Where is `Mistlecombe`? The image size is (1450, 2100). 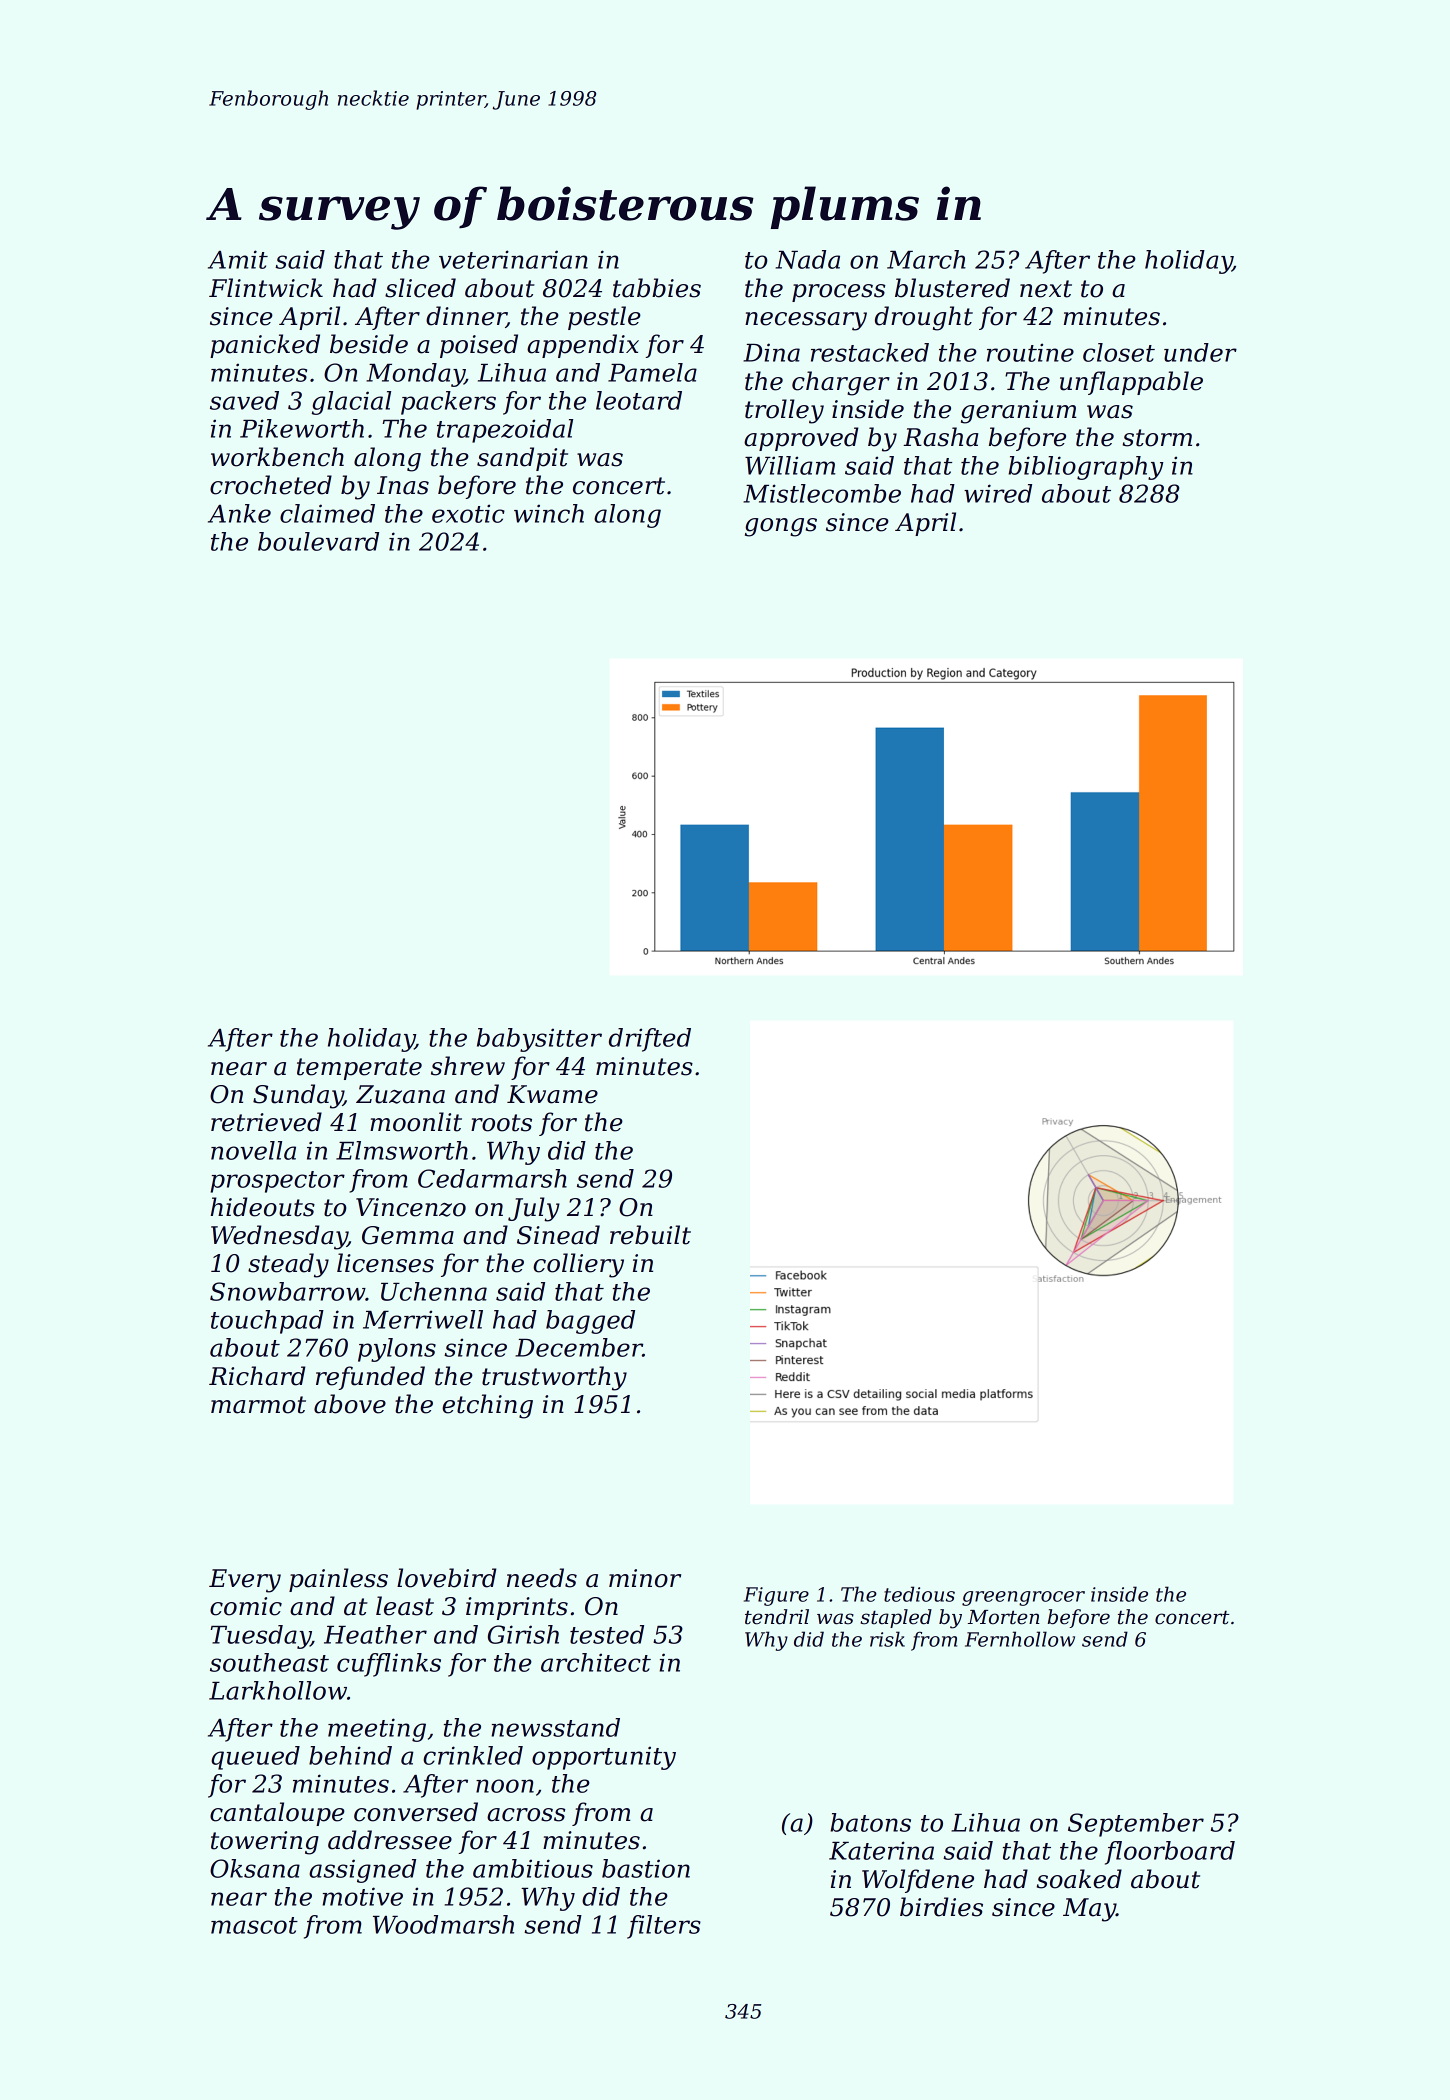
Mistlecombe is located at coordinates (822, 493).
